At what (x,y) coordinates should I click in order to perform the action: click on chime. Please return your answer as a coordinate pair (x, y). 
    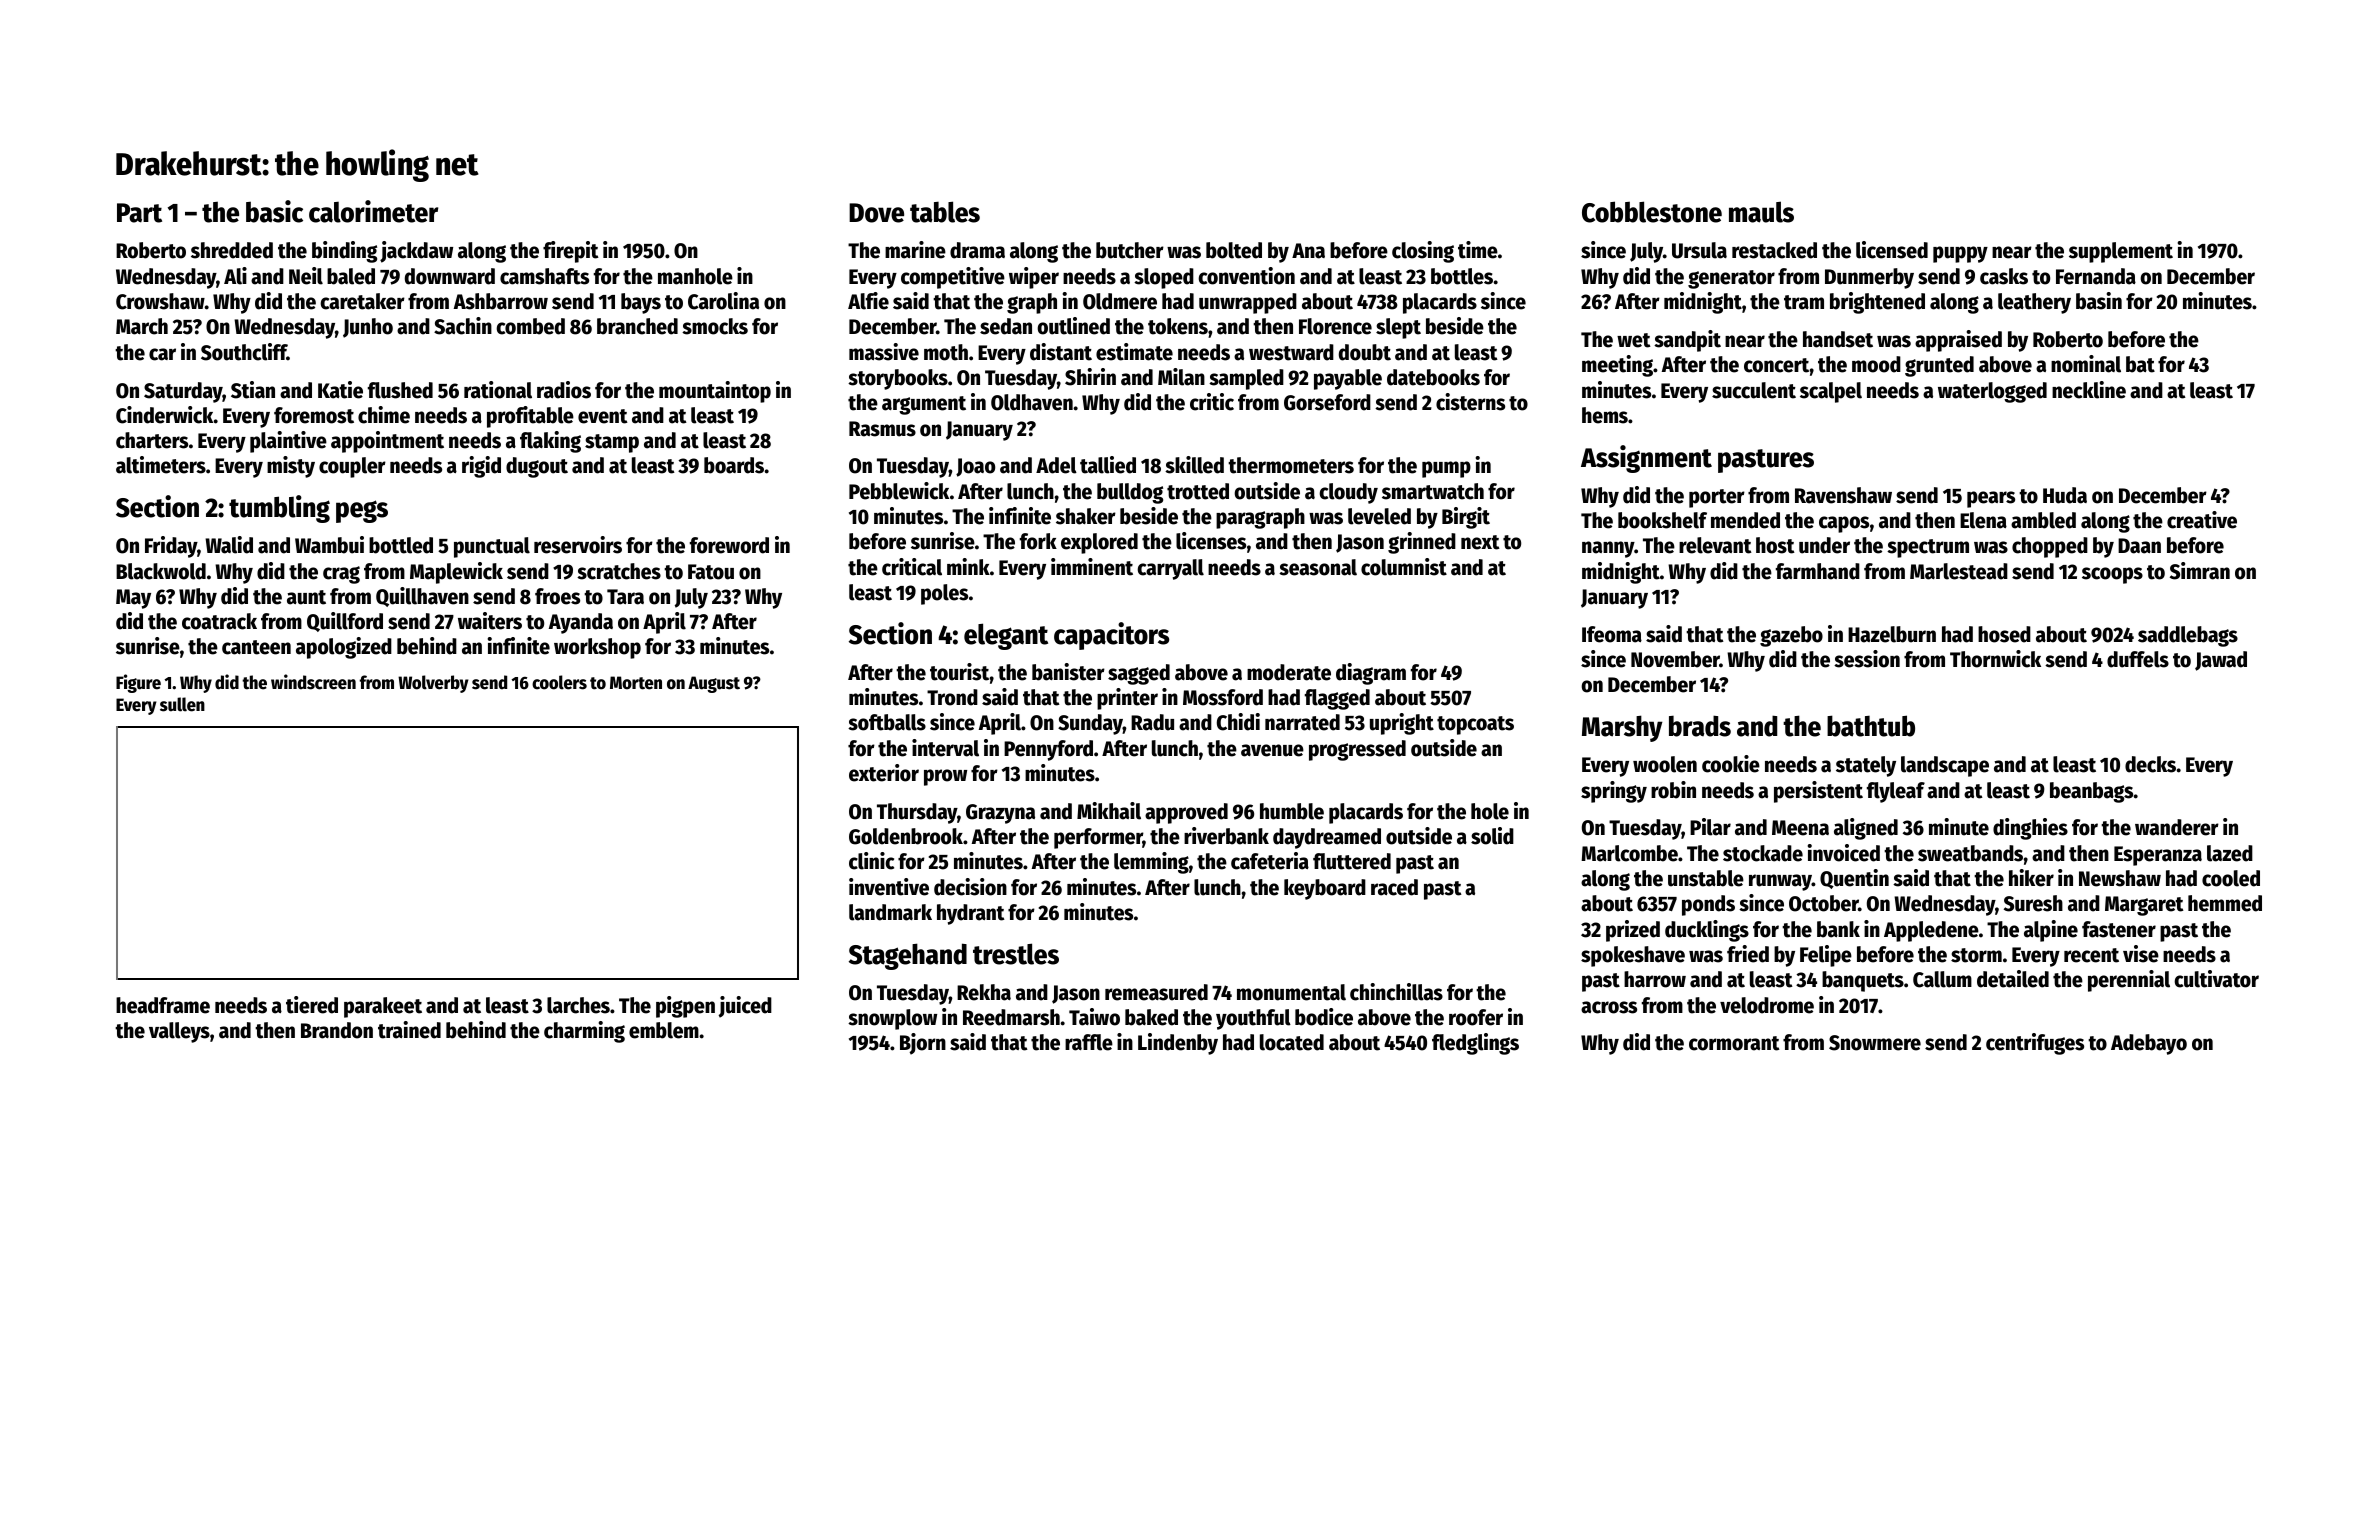
    Looking at the image, I should click on (384, 415).
